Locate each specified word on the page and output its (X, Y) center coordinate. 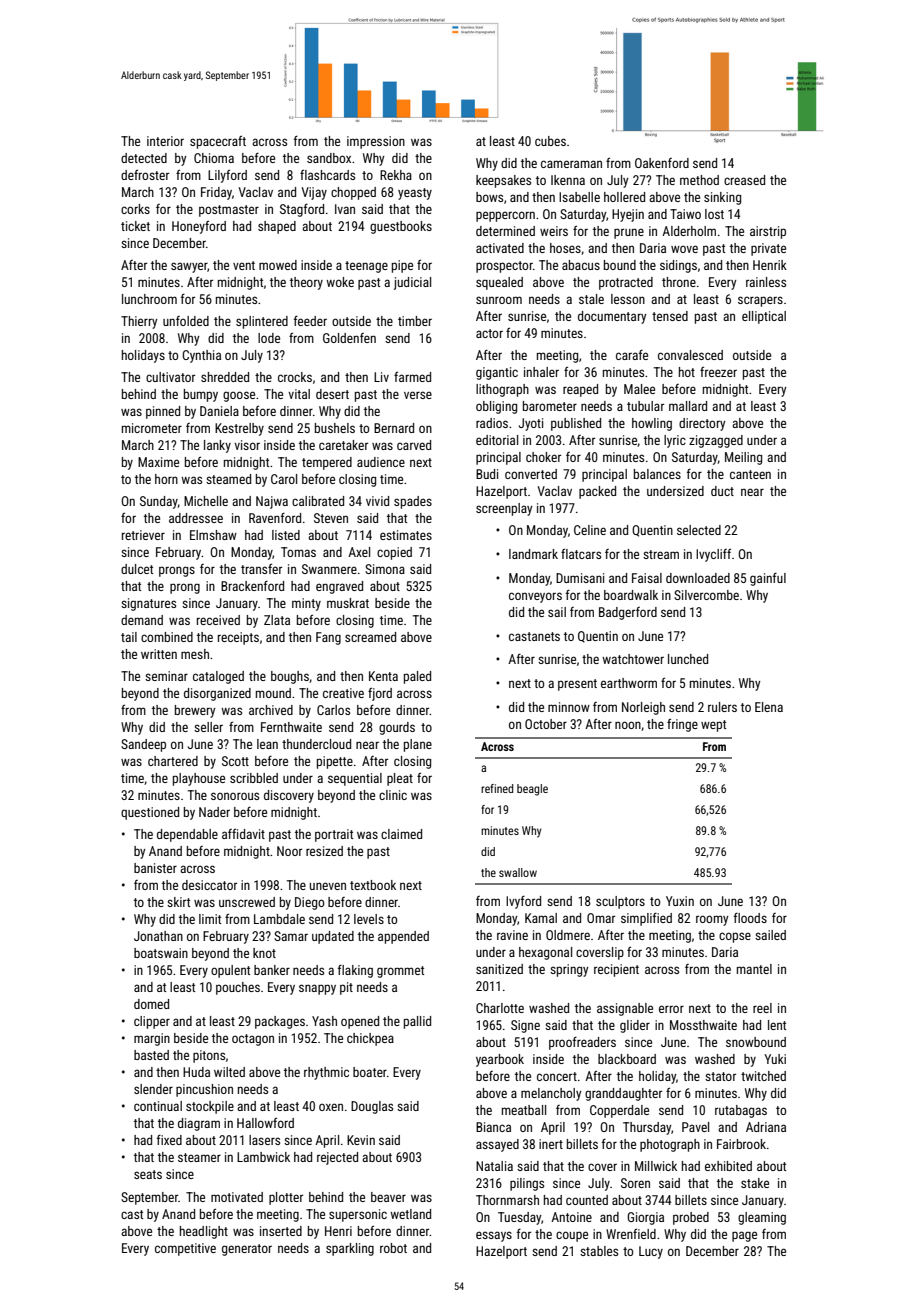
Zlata (277, 620)
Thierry (139, 322)
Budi (487, 474)
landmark (533, 554)
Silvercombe (706, 595)
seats (148, 1174)
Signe (525, 1026)
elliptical (764, 317)
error (671, 1009)
